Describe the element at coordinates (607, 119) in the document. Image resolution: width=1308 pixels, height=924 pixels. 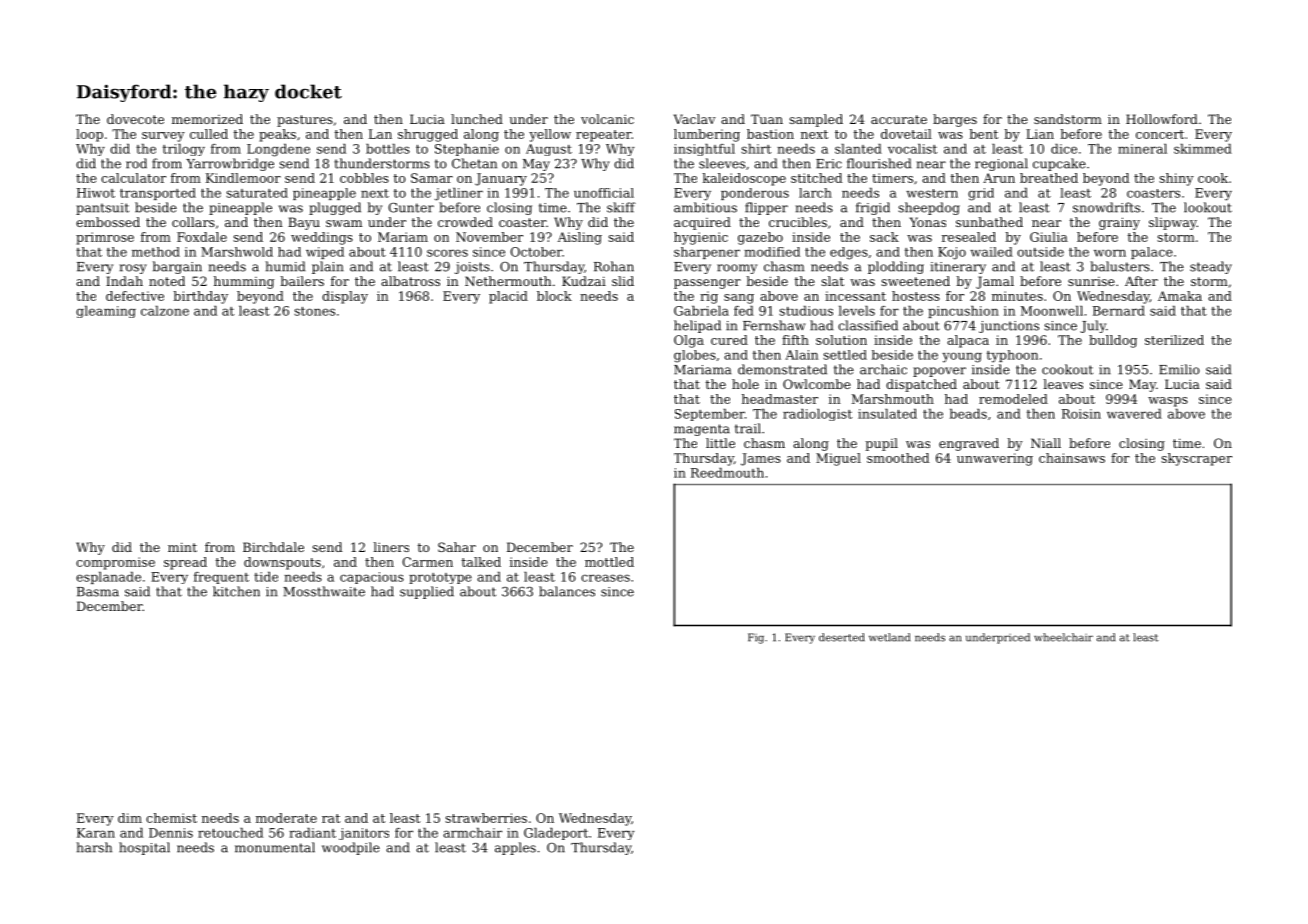
I see `volcanic` at that location.
